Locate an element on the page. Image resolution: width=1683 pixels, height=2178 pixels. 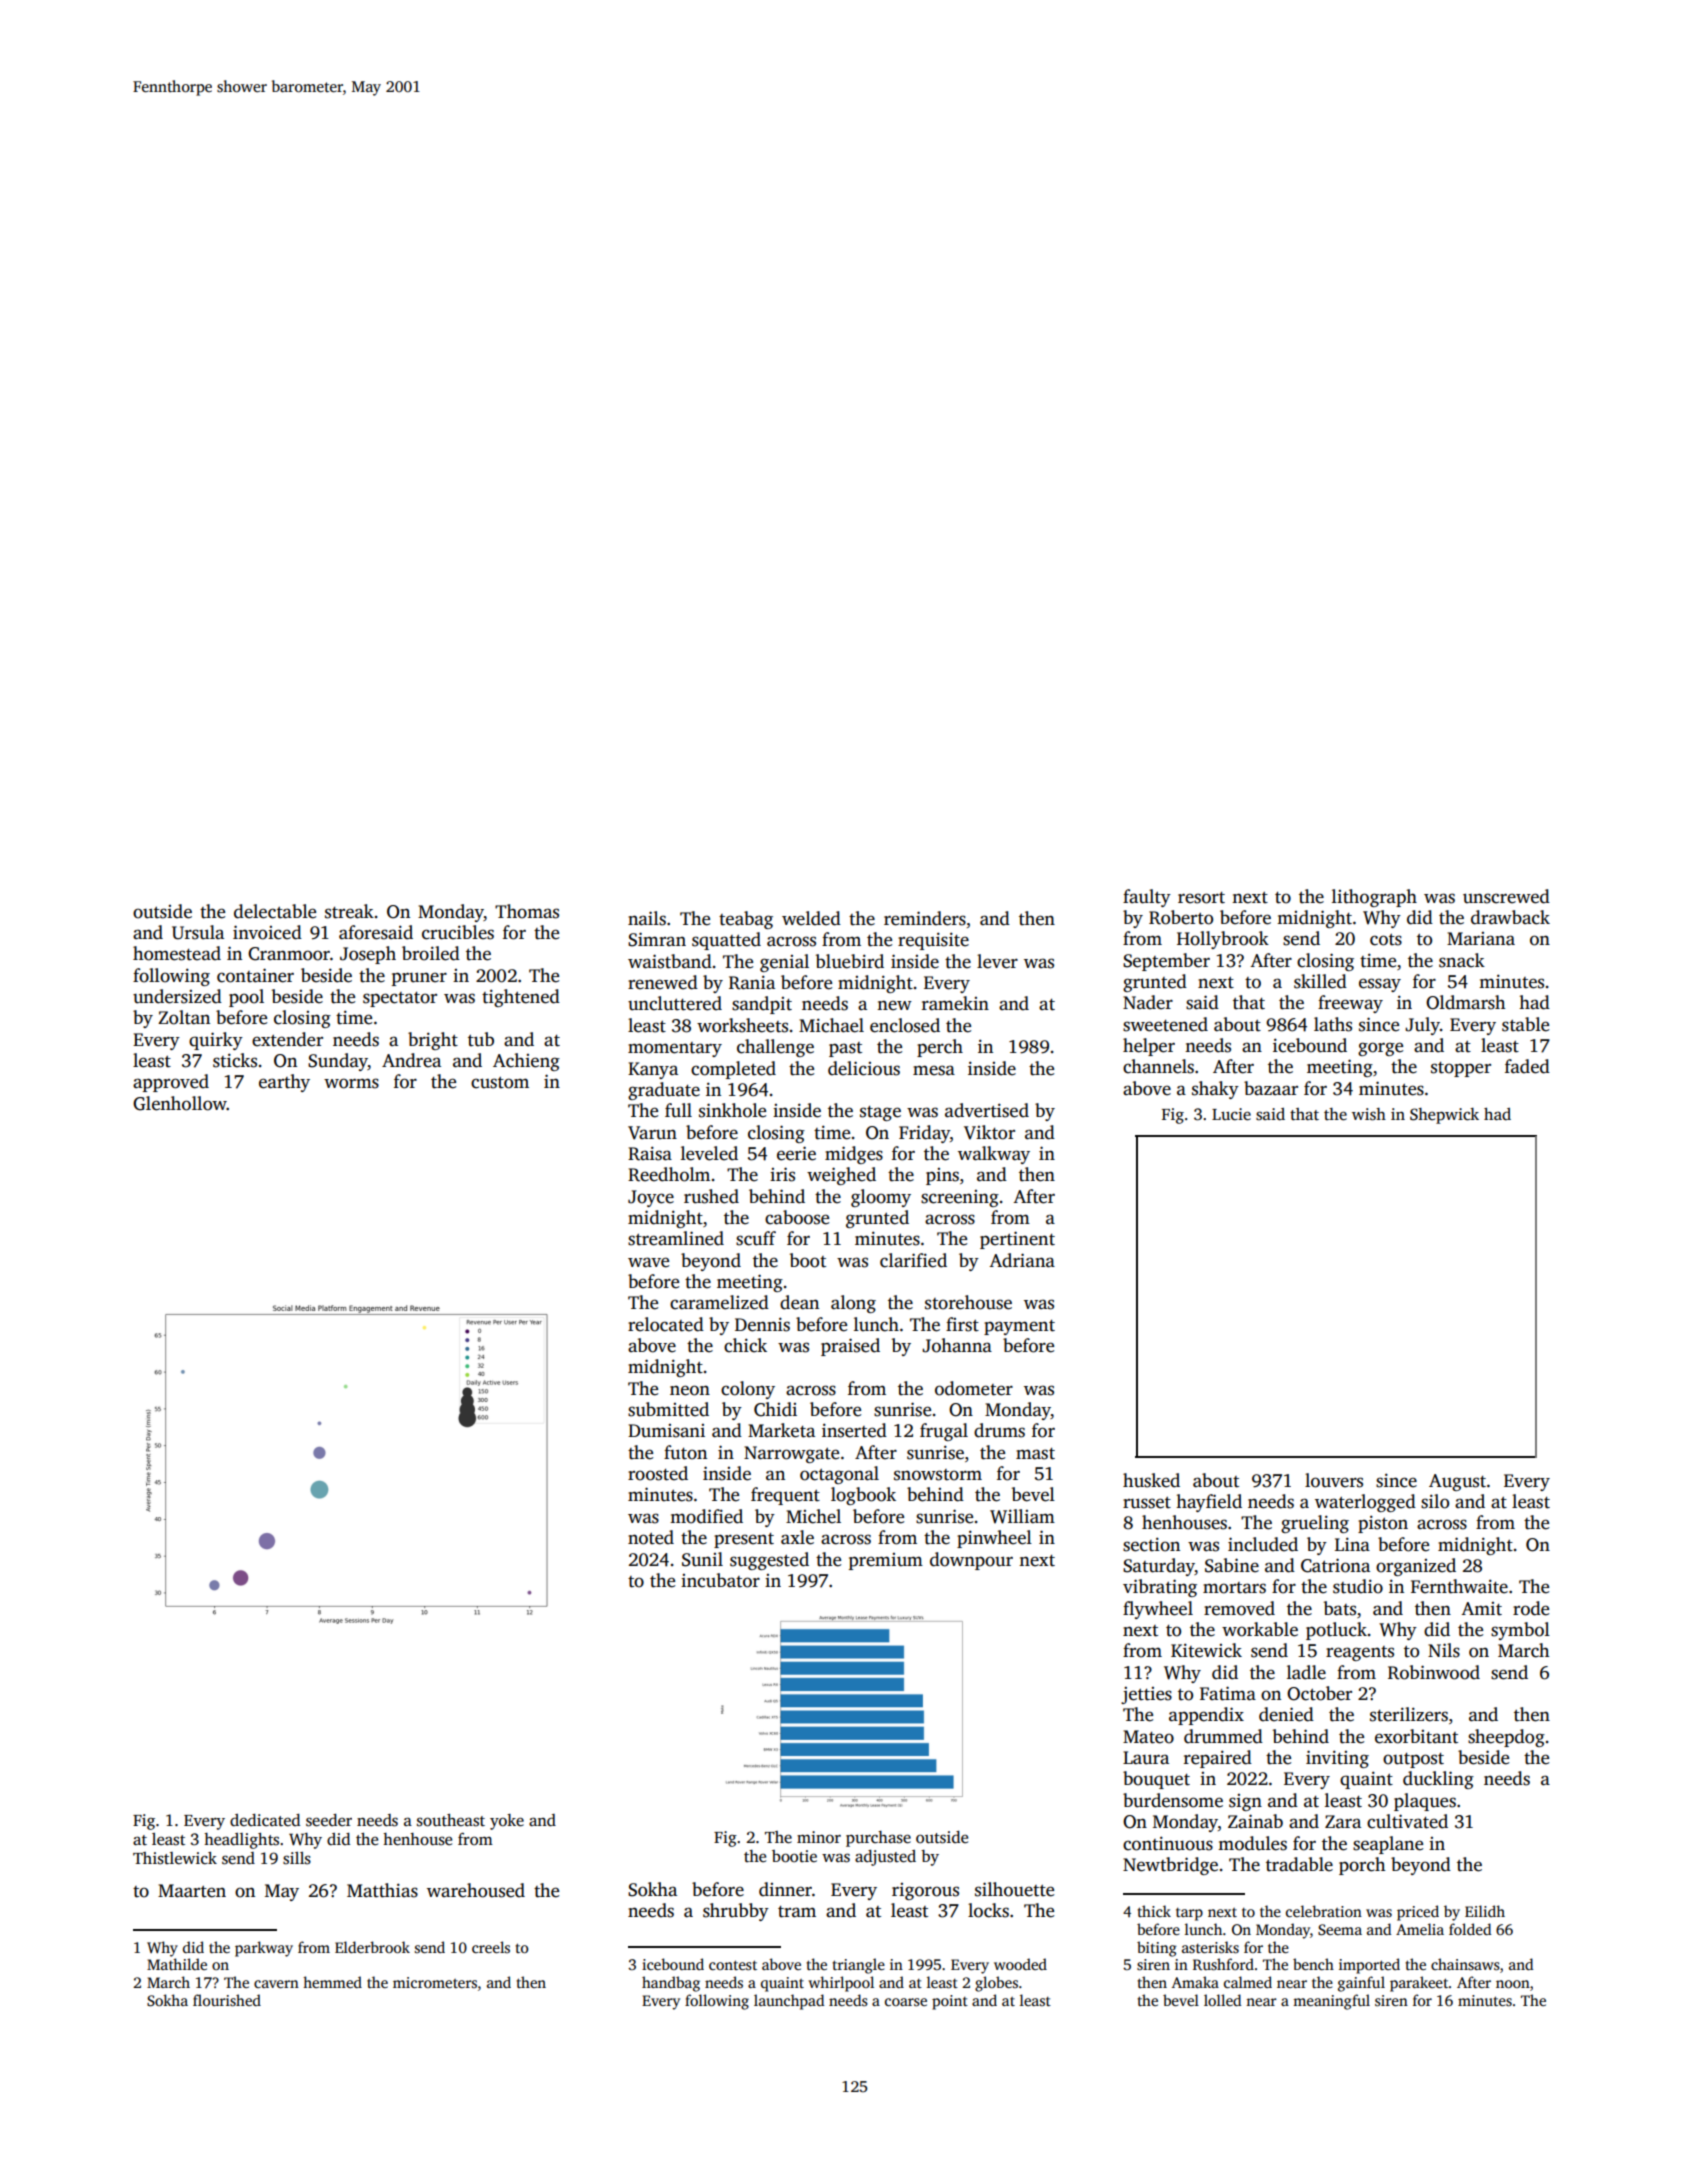
vibrating is located at coordinates (1160, 1588).
